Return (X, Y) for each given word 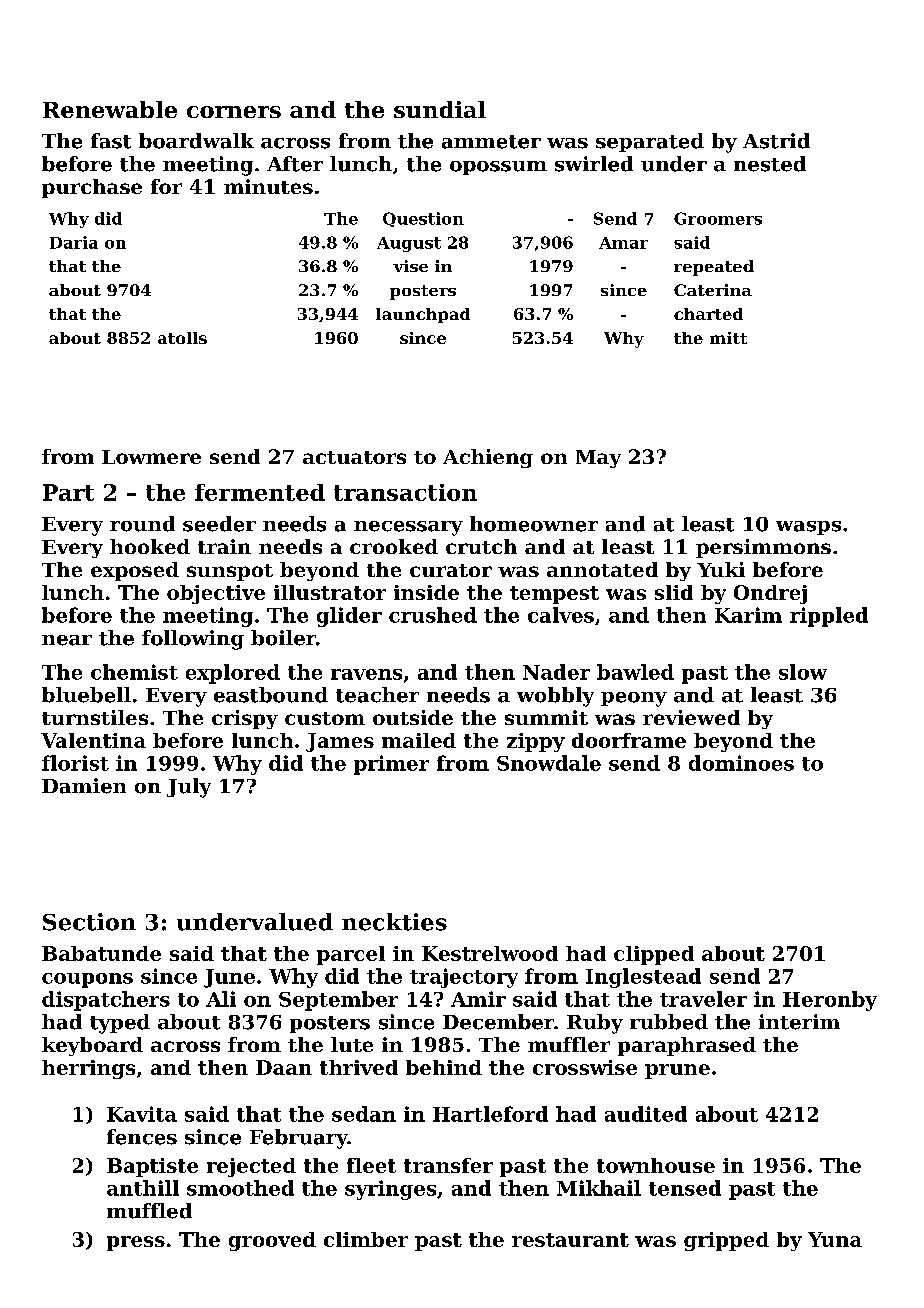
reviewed (691, 717)
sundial (440, 109)
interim (799, 1022)
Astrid (776, 141)
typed (120, 1024)
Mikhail (599, 1188)
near (67, 640)
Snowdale (549, 763)
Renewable (110, 109)
